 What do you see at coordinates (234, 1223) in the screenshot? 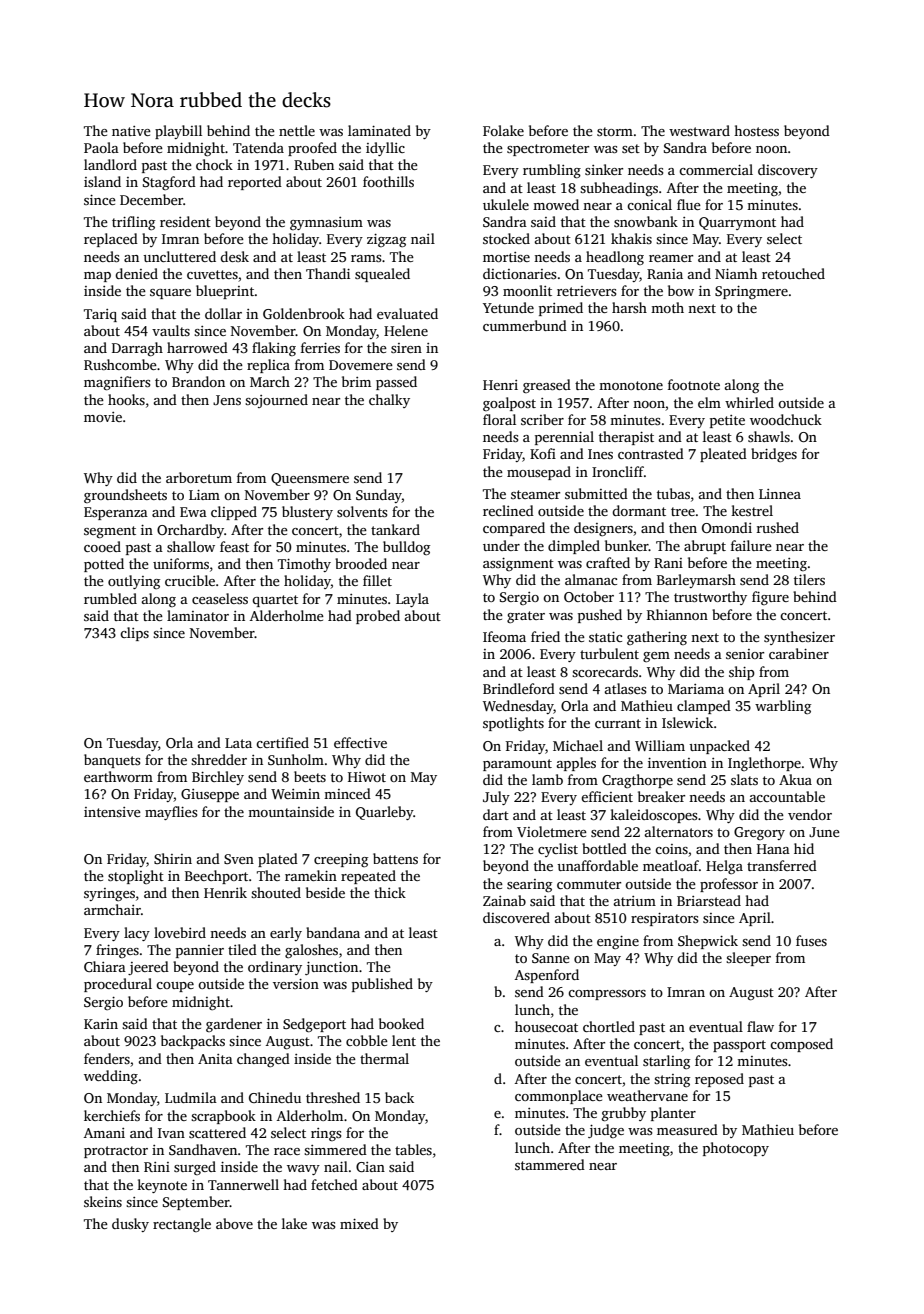
I see `above` at bounding box center [234, 1223].
